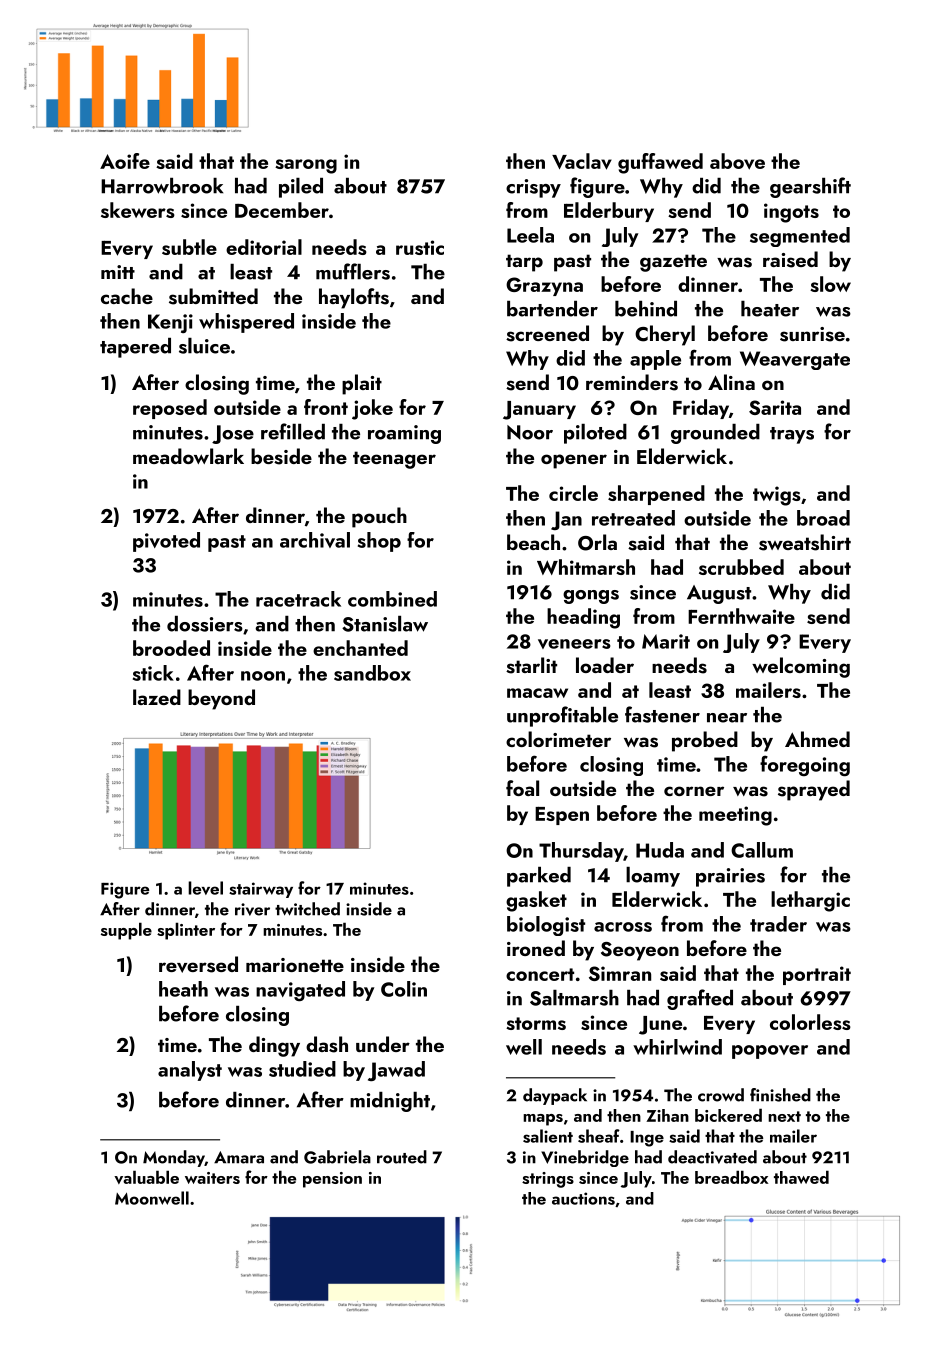 The height and width of the screenshot is (1350, 951). Describe the element at coordinates (212, 1178) in the screenshot. I see `waiters` at that location.
